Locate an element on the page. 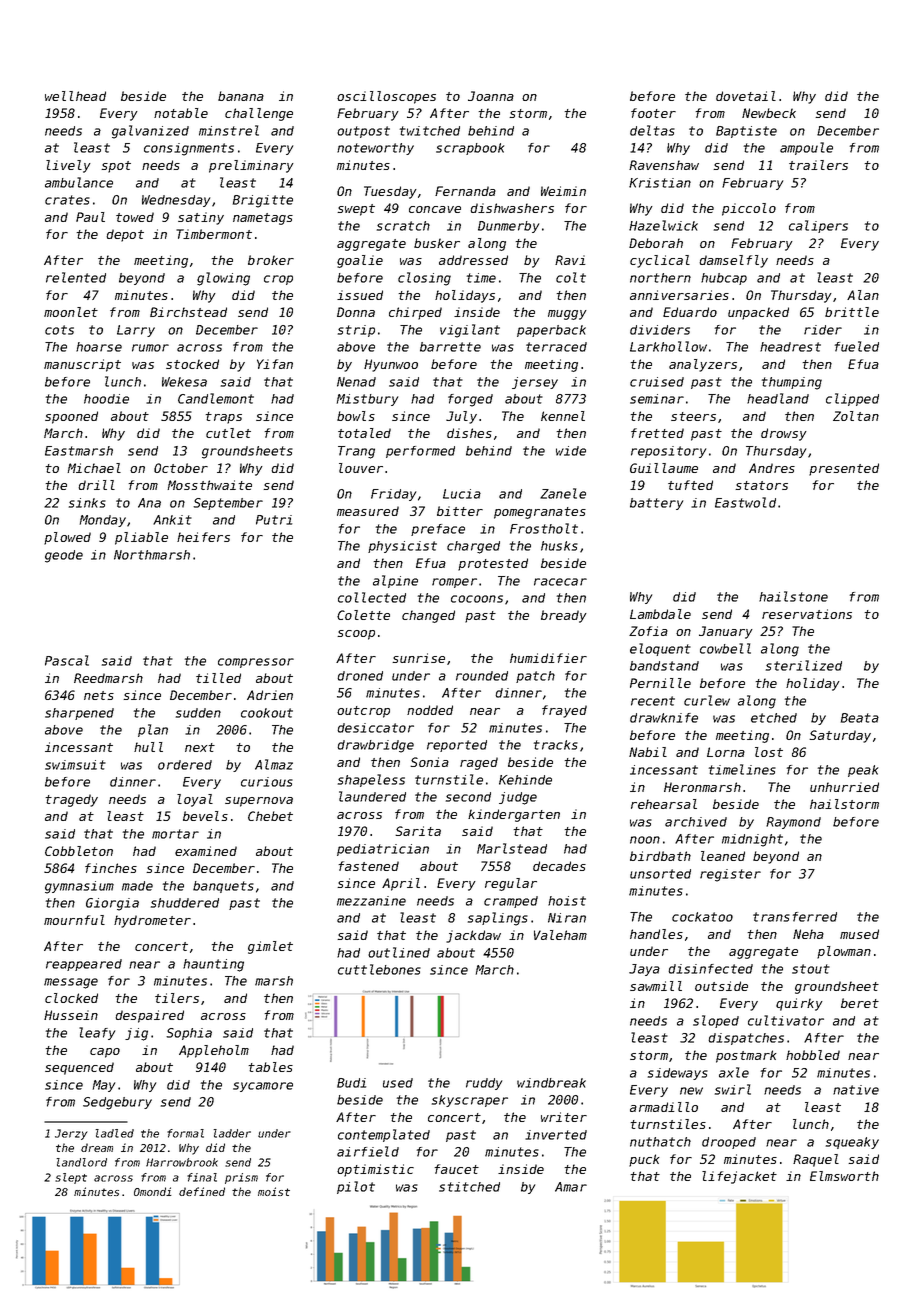 Image resolution: width=924 pixels, height=1308 pixels. reservations is located at coordinates (807, 614).
